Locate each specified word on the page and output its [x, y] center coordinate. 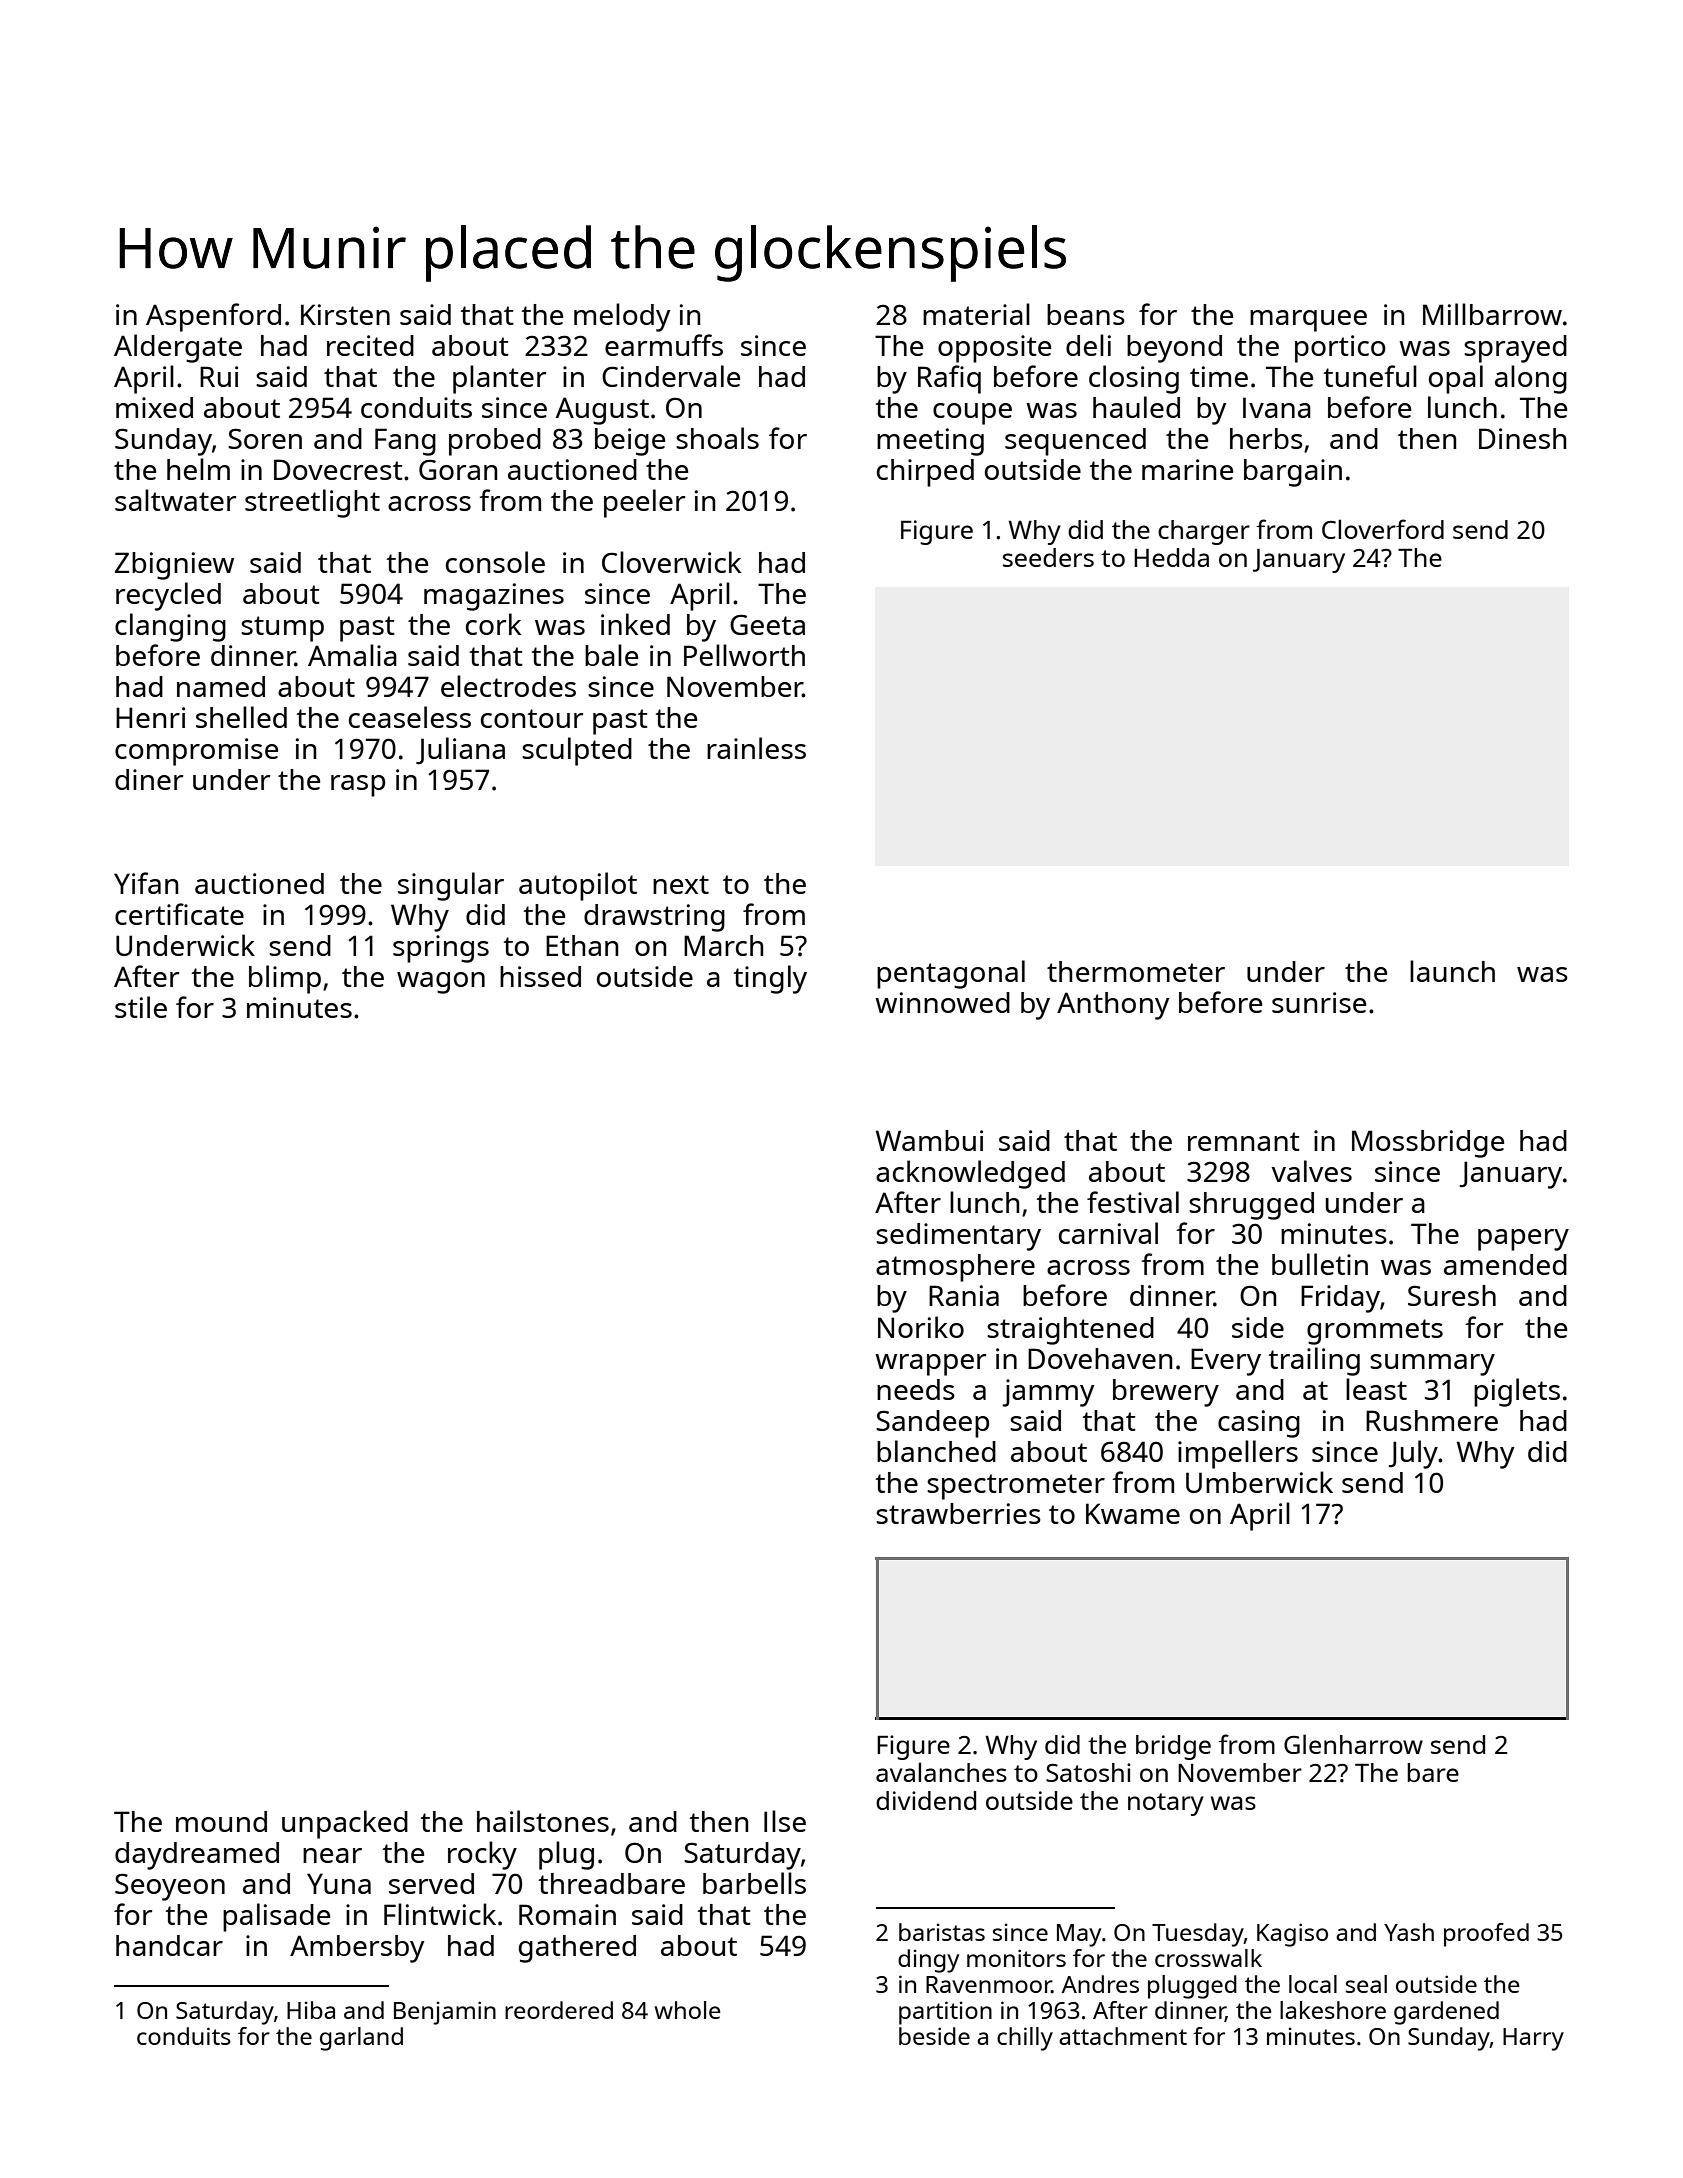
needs [916, 1389]
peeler [644, 503]
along [1531, 379]
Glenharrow [1353, 1744]
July [1413, 1454]
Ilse [785, 1821]
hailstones [543, 1821]
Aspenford [213, 317]
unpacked [345, 1824]
